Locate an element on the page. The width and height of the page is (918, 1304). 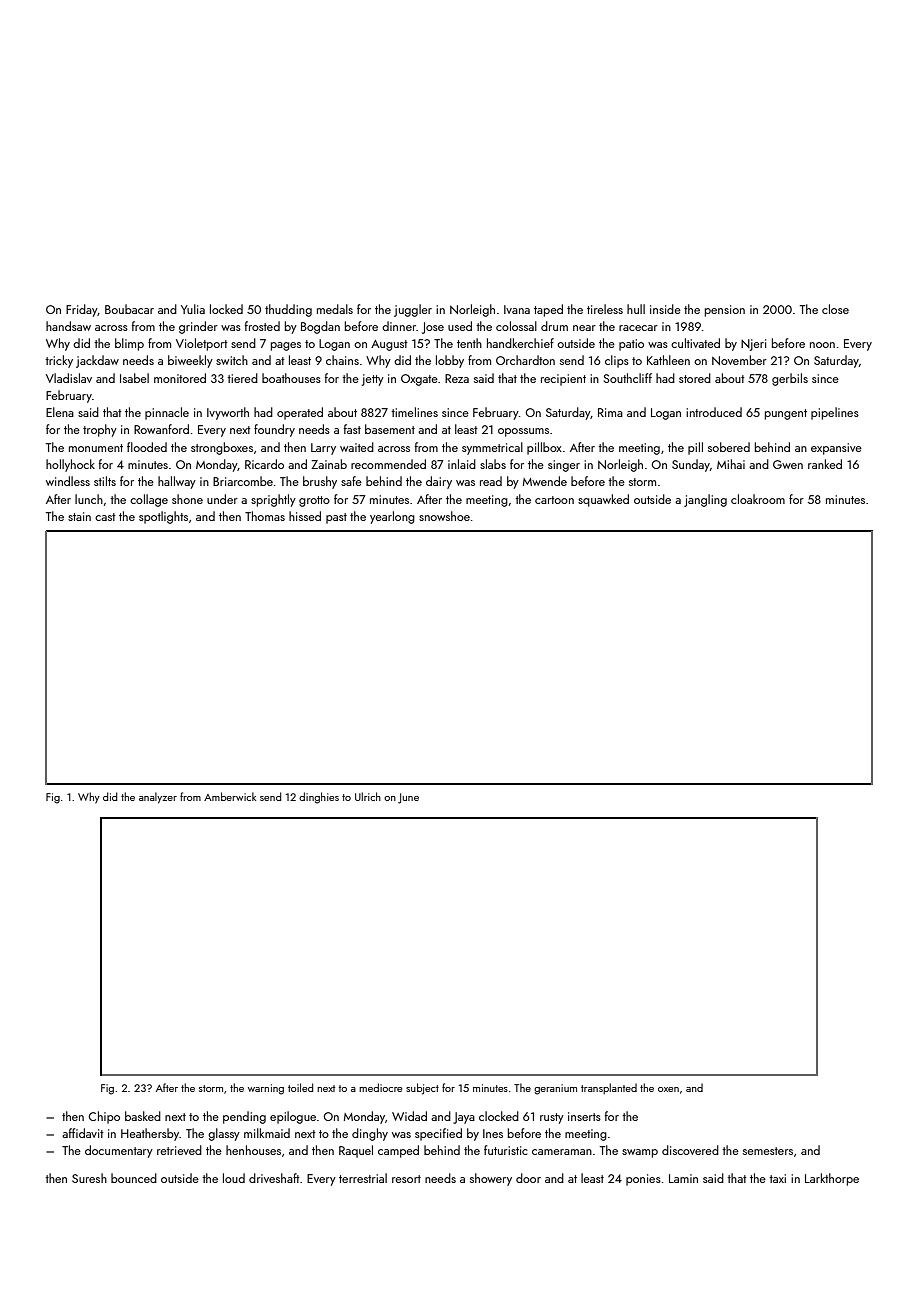
taxi is located at coordinates (777, 1178).
